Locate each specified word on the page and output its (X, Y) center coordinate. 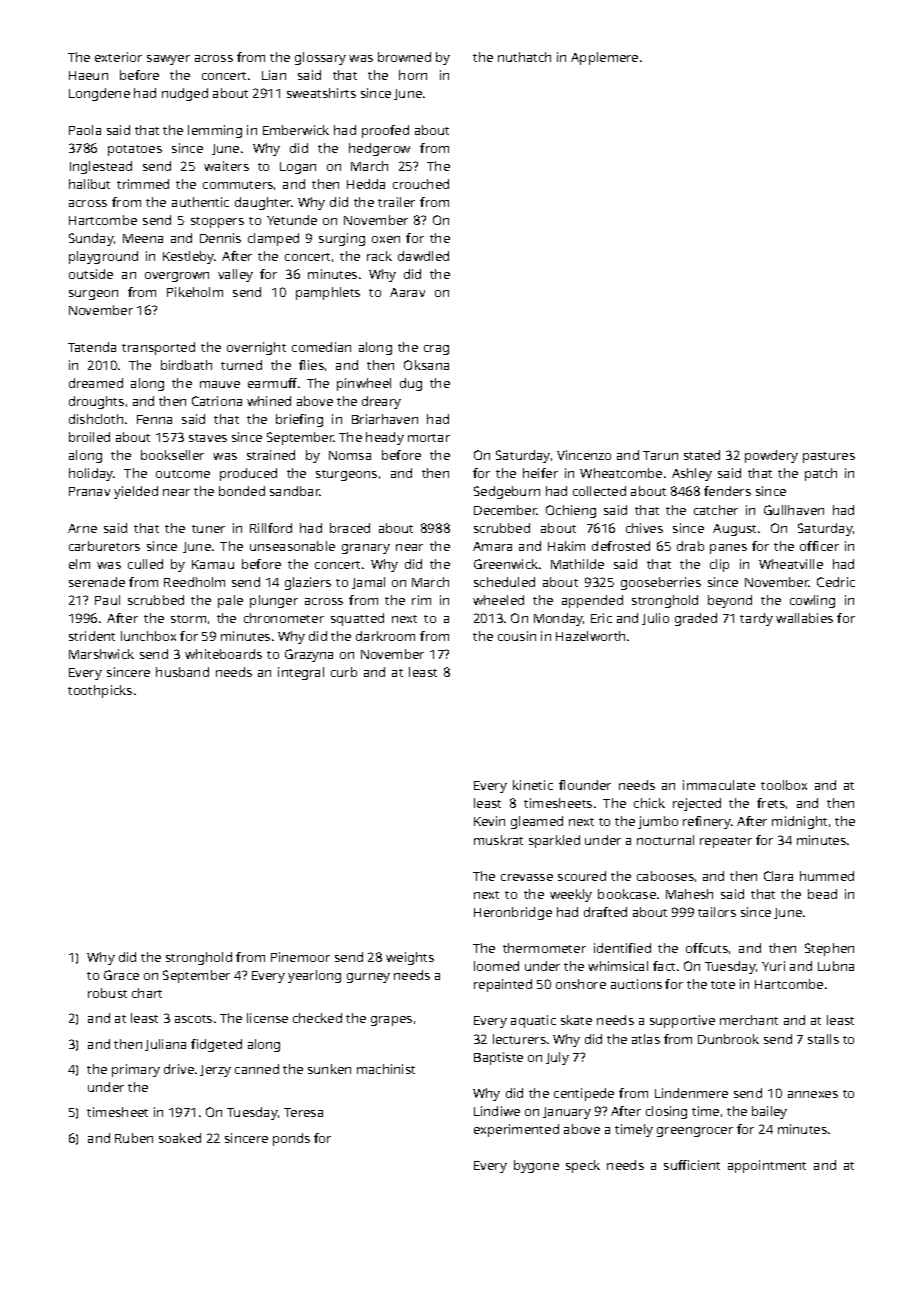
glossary (320, 58)
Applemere (604, 58)
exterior (118, 57)
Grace (121, 975)
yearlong (314, 976)
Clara (778, 876)
